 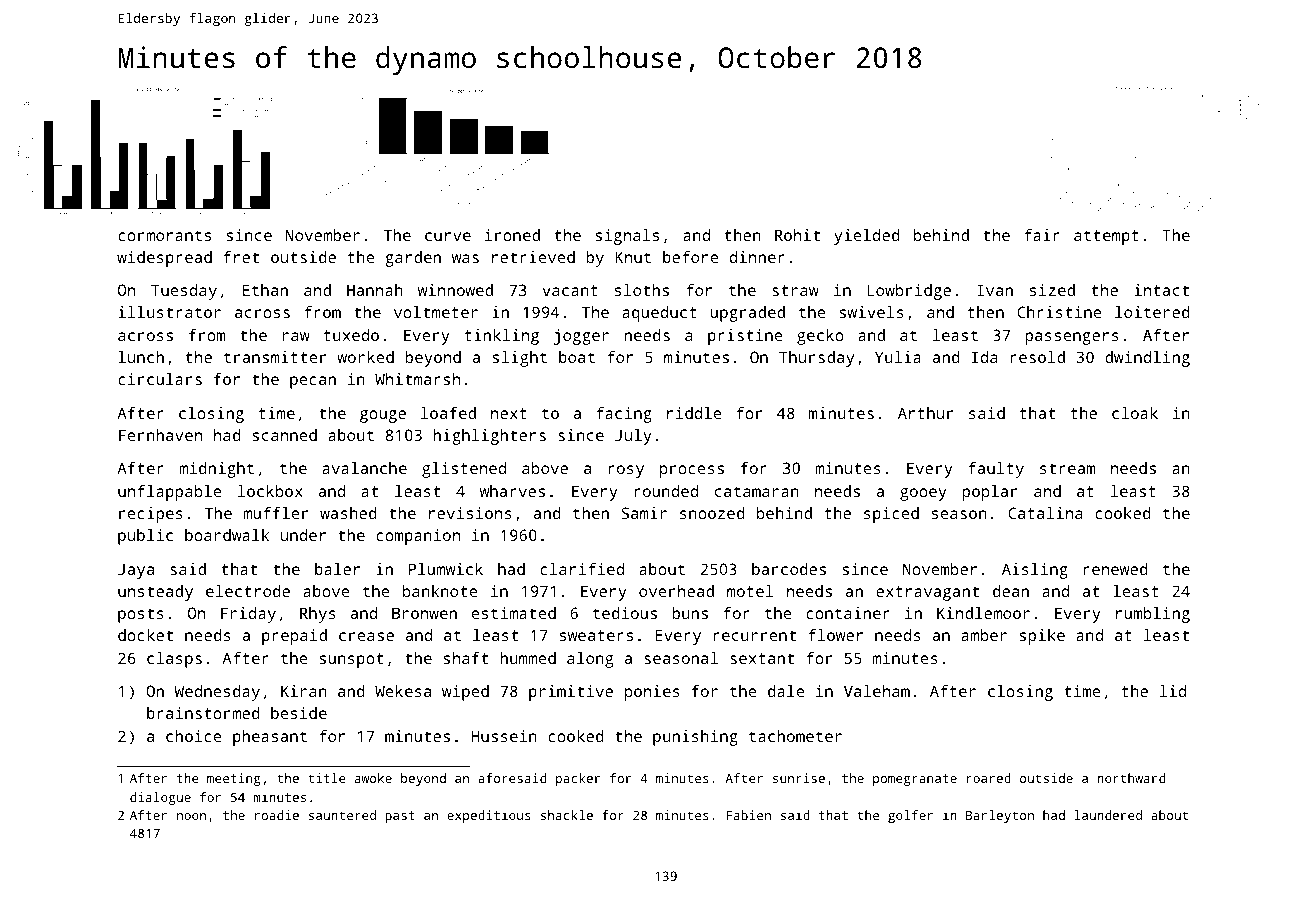 What do you see at coordinates (590, 660) in the screenshot?
I see `along` at bounding box center [590, 660].
